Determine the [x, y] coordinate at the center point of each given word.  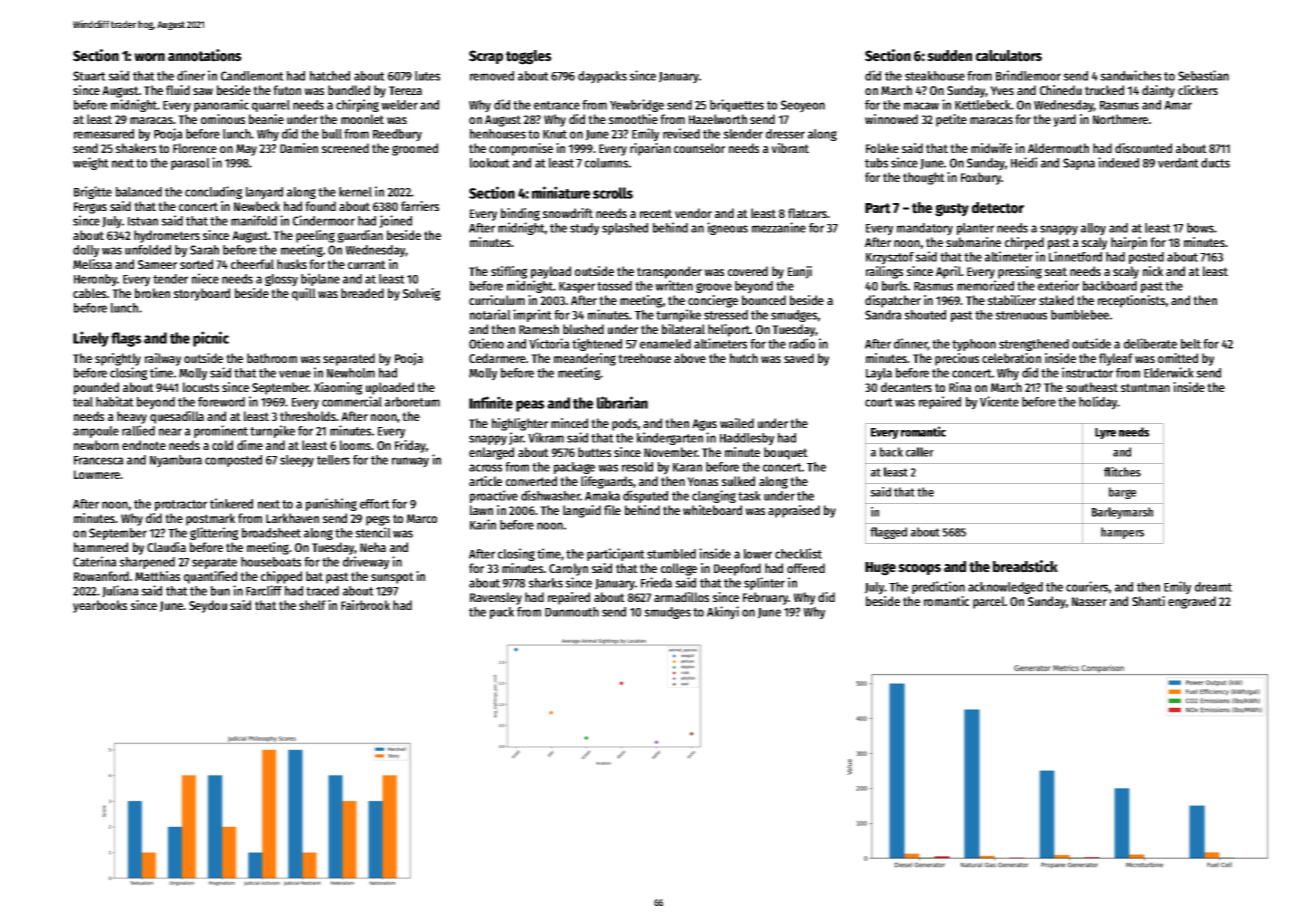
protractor [181, 505]
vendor [693, 213]
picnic [211, 339]
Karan [687, 467]
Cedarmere [497, 358]
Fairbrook [365, 605]
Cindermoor [324, 220]
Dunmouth [572, 612]
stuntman [1145, 387]
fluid [178, 90]
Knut [555, 134]
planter [975, 229]
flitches [1122, 472]
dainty [1158, 91]
